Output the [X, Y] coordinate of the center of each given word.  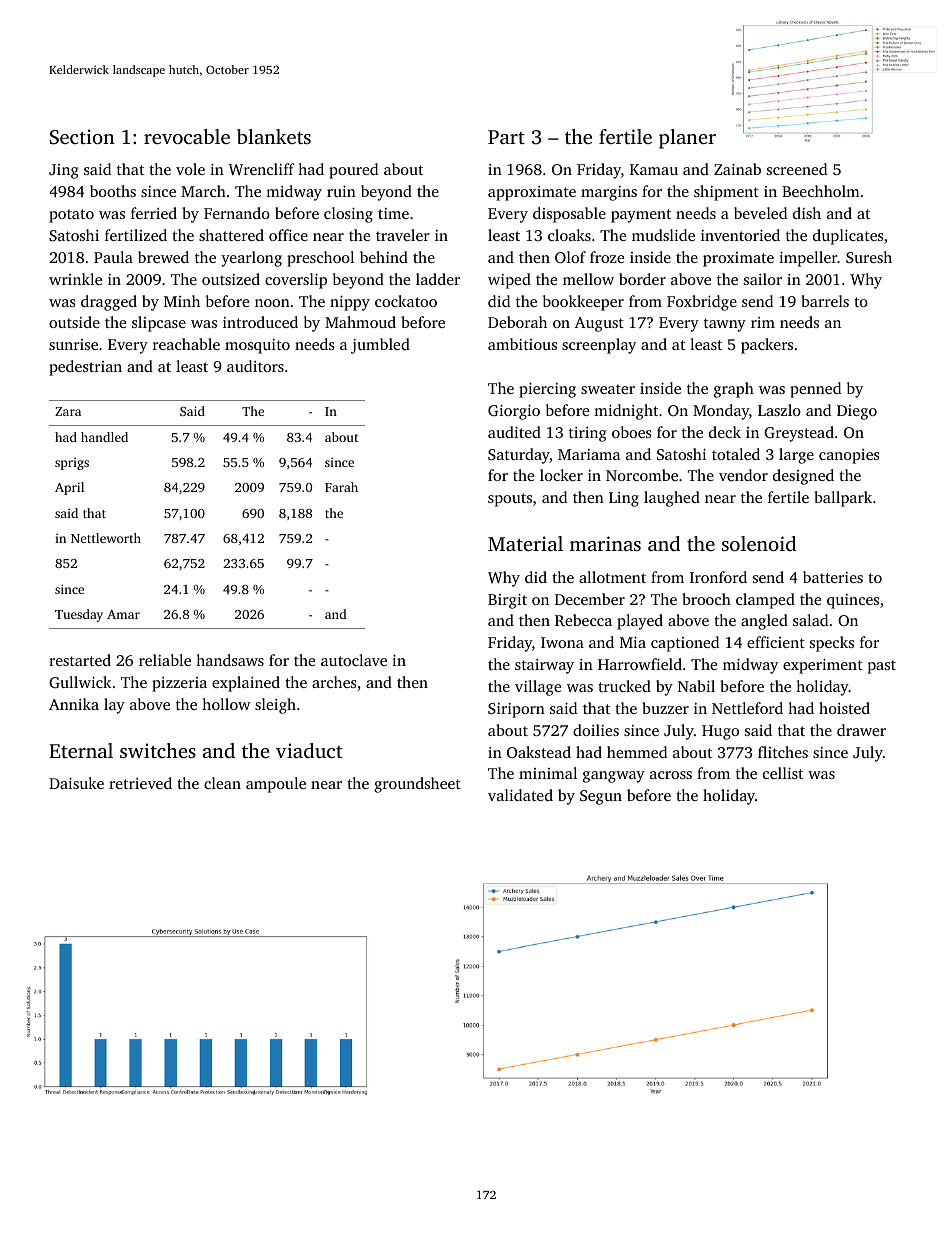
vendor [743, 475]
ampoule [276, 785]
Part [506, 137]
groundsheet [417, 785]
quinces [853, 601]
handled [104, 437]
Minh [182, 301]
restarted [80, 660]
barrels [825, 301]
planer [687, 139]
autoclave [354, 660]
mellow [588, 279]
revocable [187, 136]
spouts [510, 500]
